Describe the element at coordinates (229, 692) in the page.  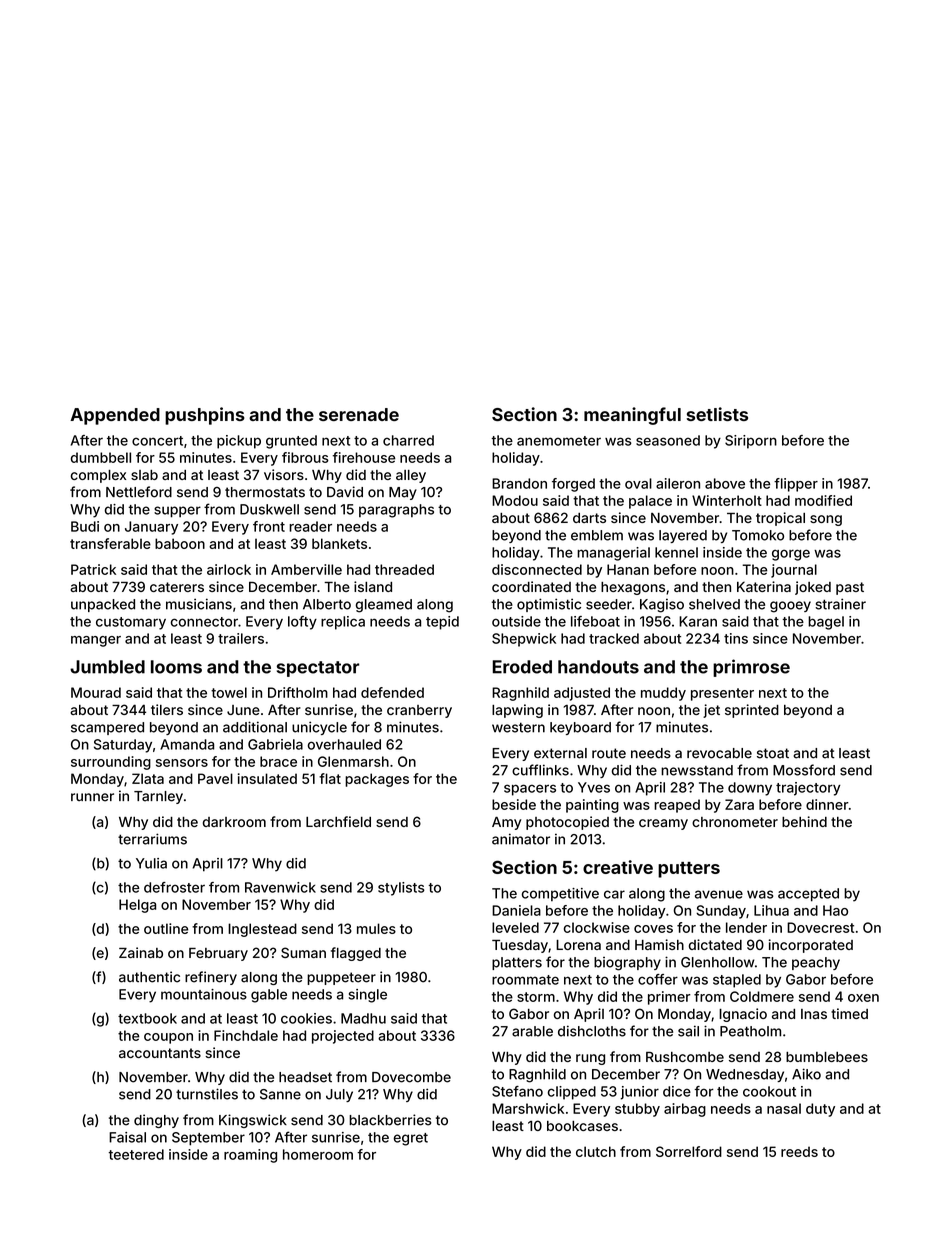
I see `towel` at that location.
